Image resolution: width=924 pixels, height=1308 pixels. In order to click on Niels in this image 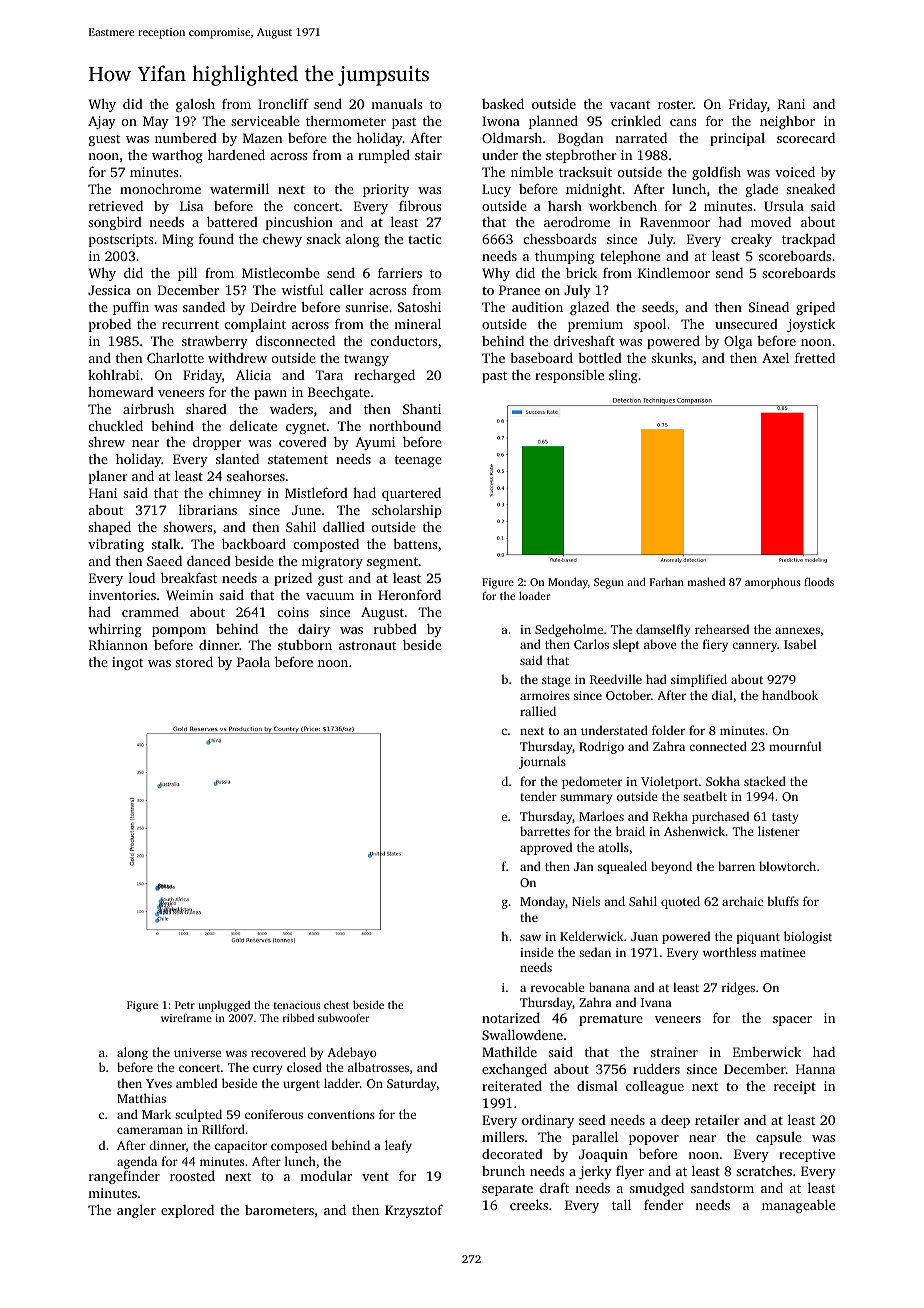, I will do `click(586, 901)`.
